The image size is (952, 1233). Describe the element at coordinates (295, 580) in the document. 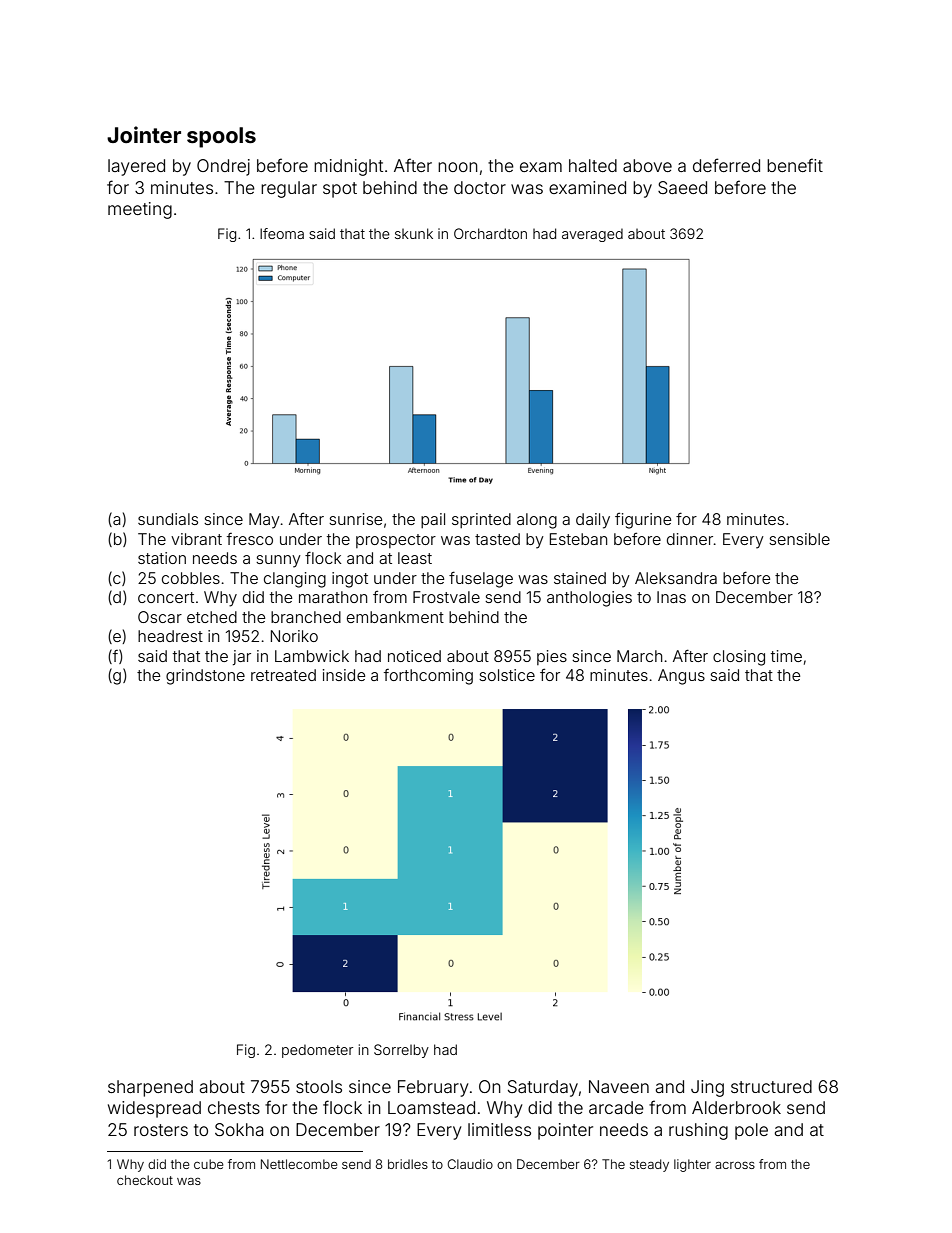

I see `clanging` at that location.
